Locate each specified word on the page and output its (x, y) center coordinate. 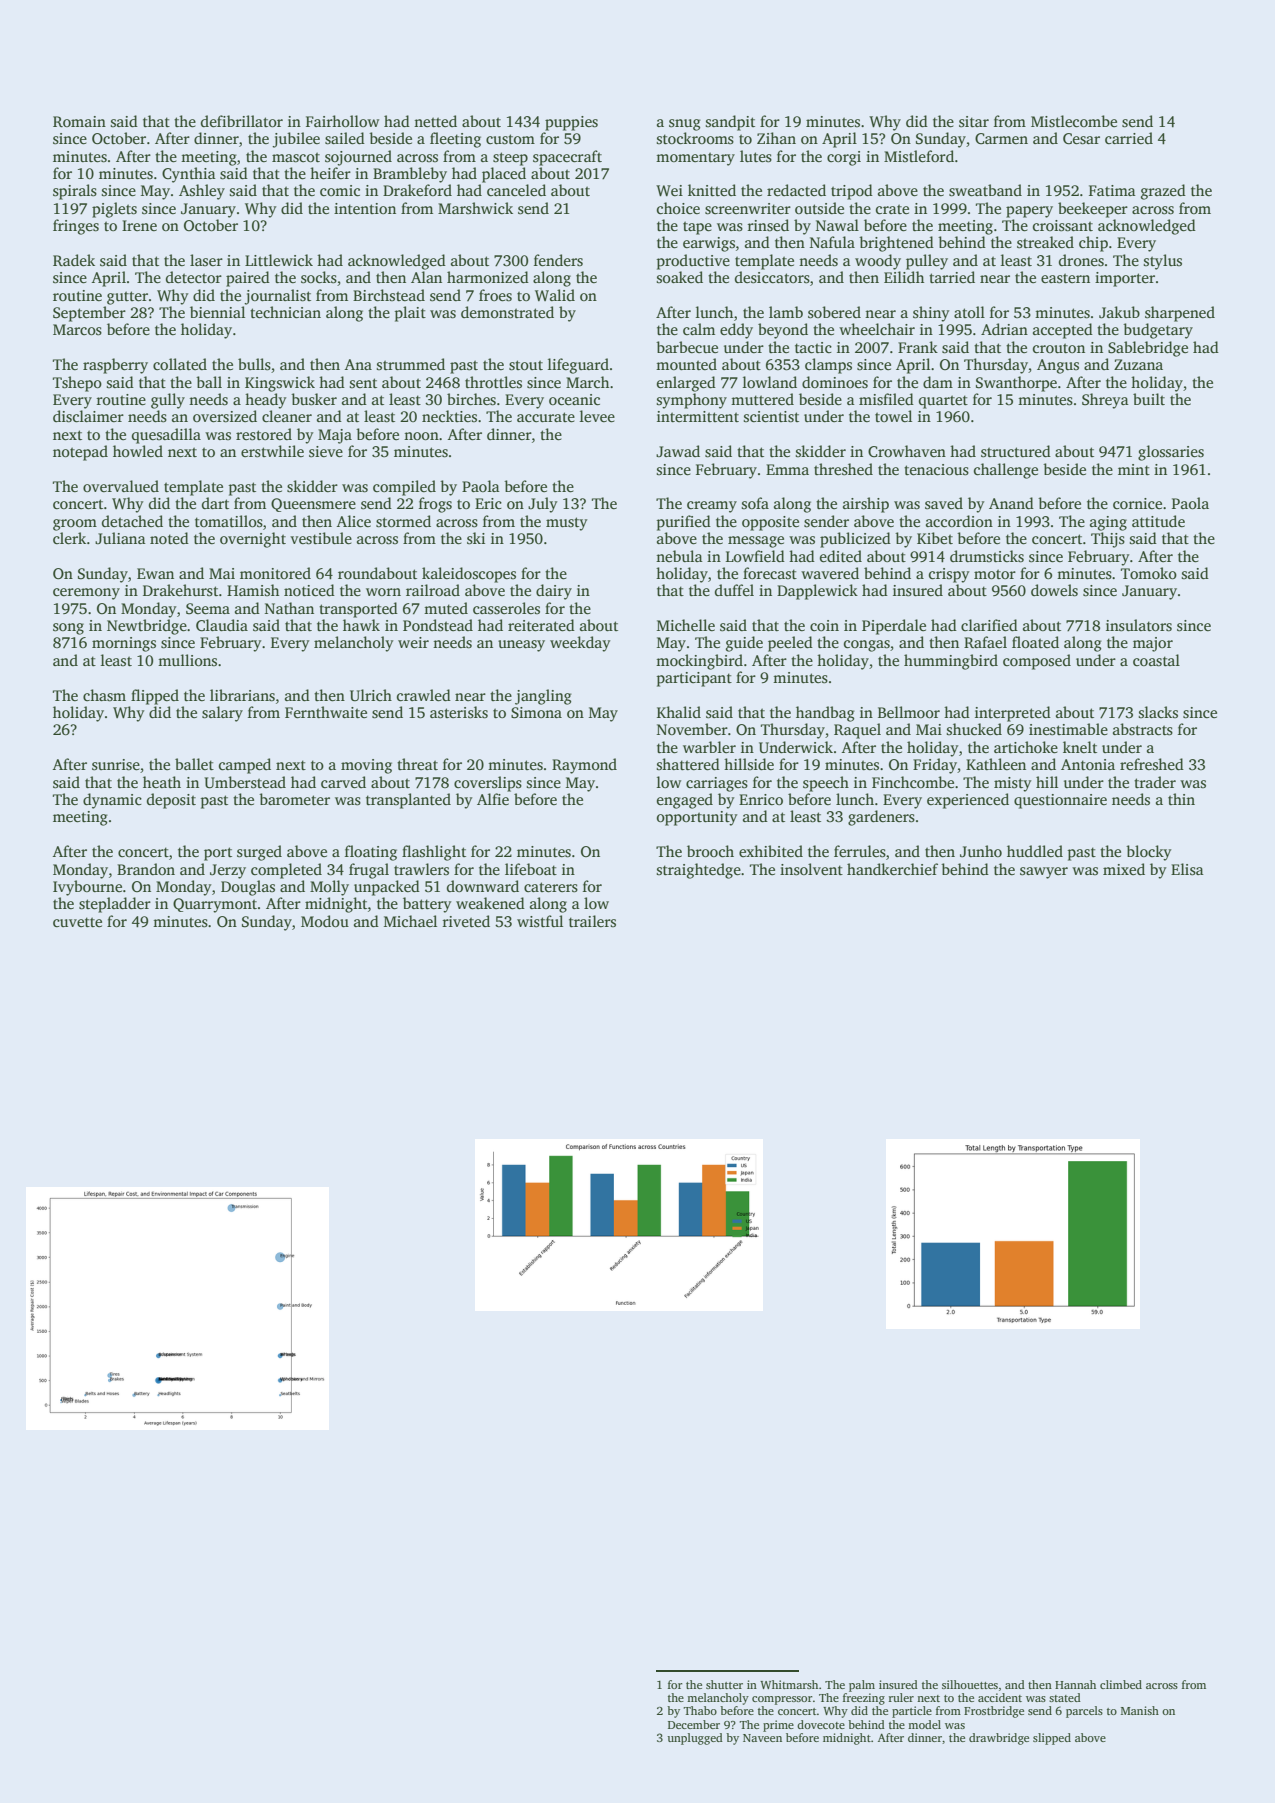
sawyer (1044, 873)
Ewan (155, 573)
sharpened (1180, 314)
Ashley (202, 192)
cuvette (77, 922)
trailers (592, 921)
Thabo (700, 1710)
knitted (712, 190)
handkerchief (892, 869)
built (1149, 399)
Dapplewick (817, 592)
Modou (325, 921)
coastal (1156, 660)
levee (597, 416)
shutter (724, 1684)
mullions (187, 660)
